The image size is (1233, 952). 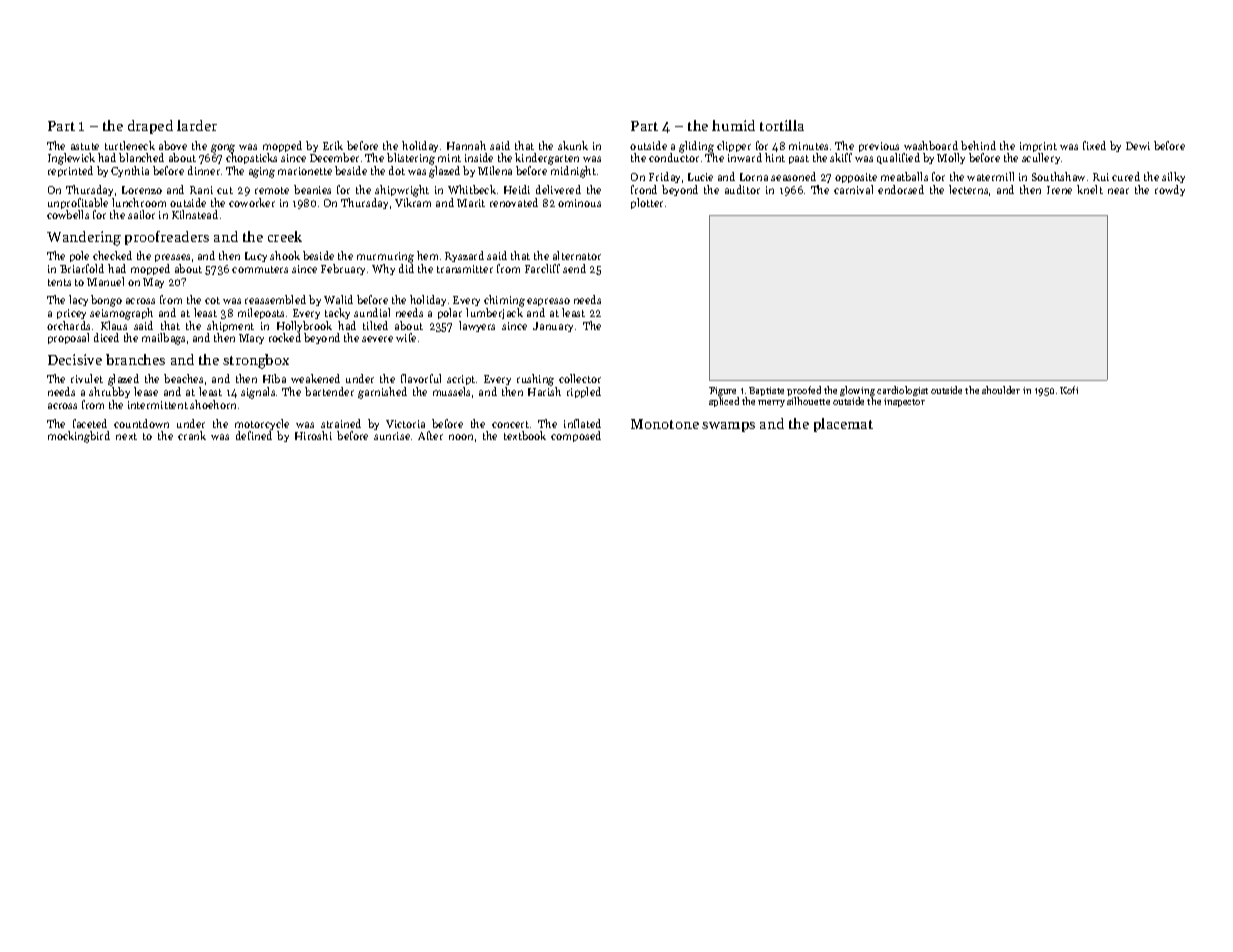 I want to click on tortilla, so click(x=782, y=125).
